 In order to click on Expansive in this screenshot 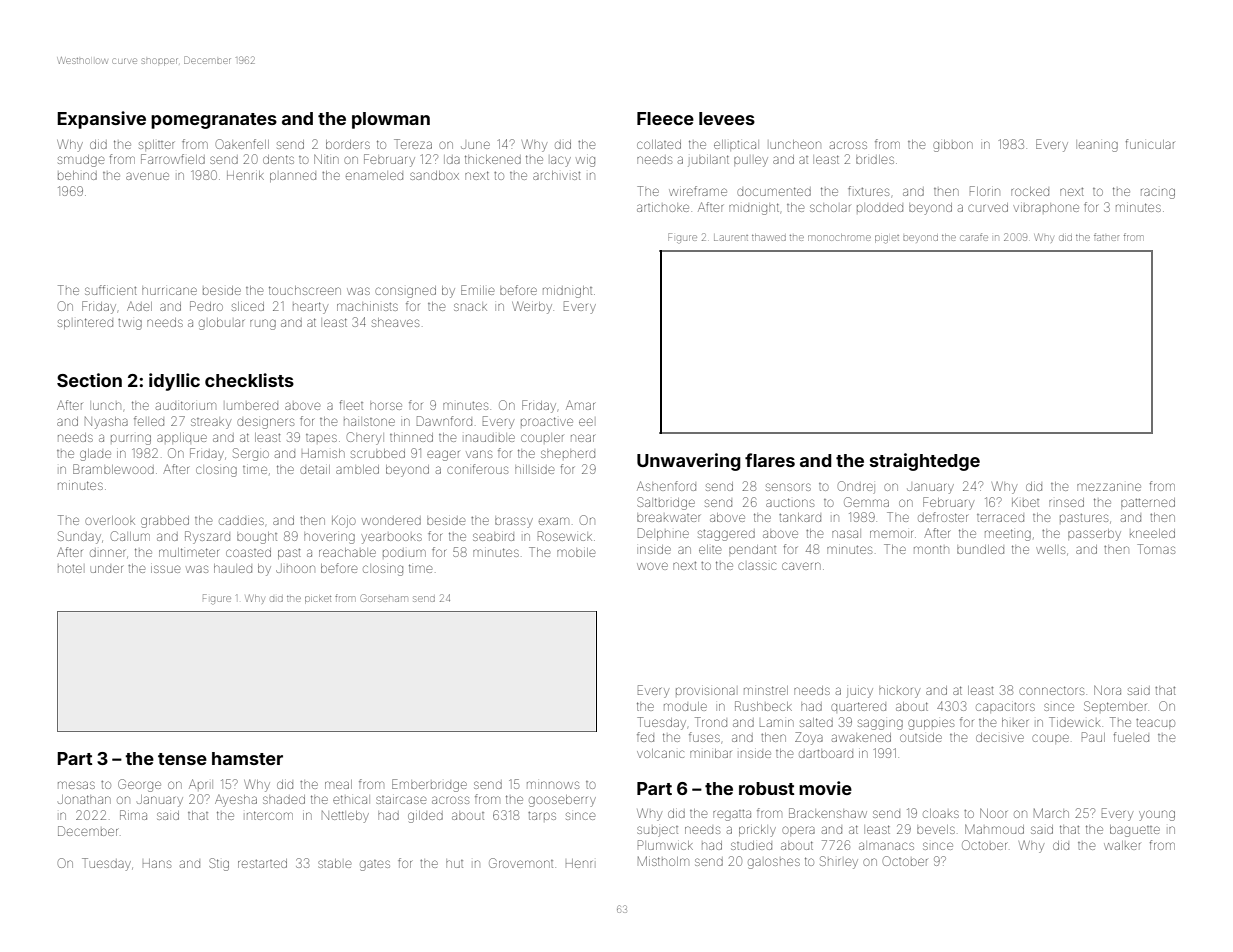, I will do `click(101, 120)`.
